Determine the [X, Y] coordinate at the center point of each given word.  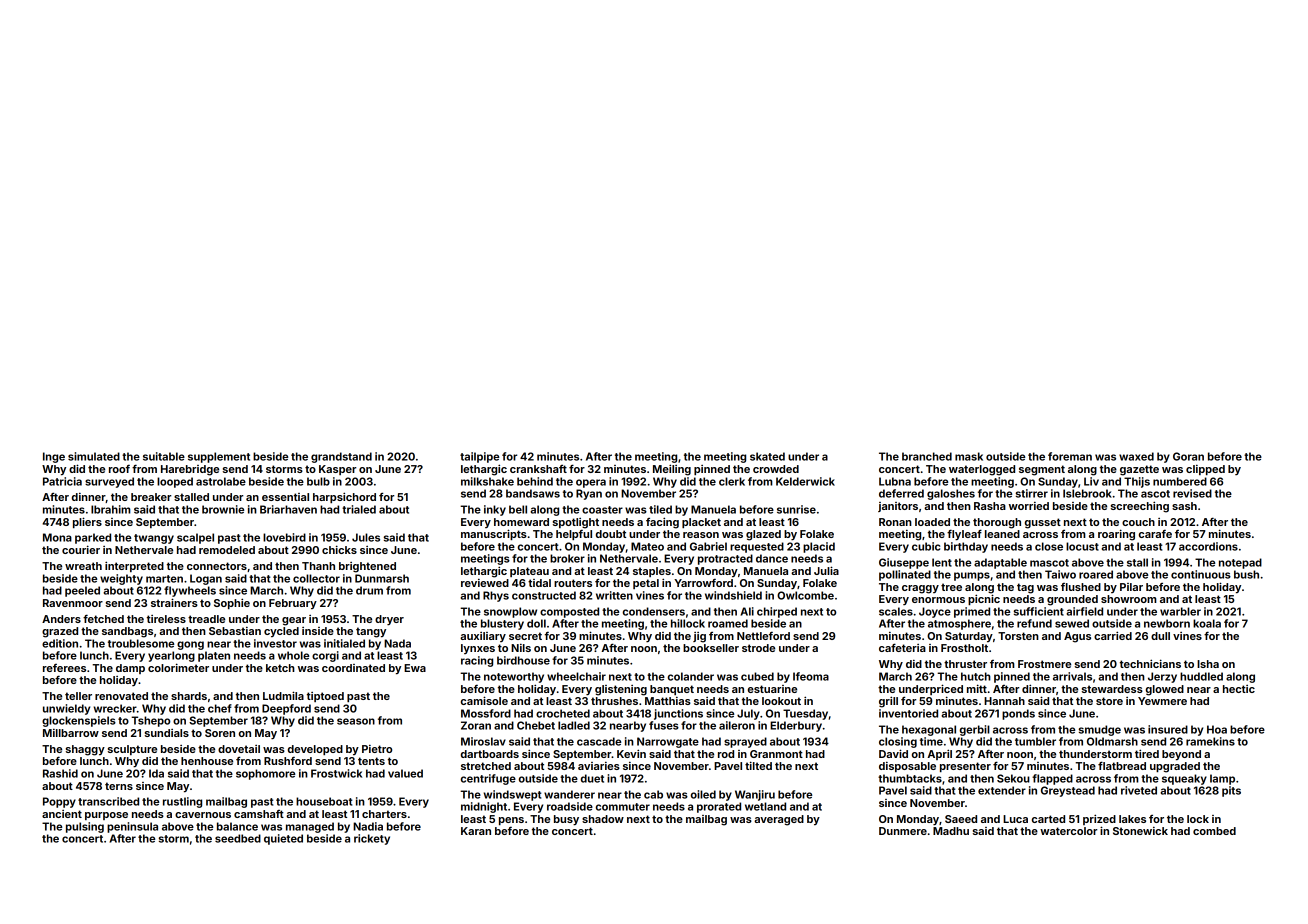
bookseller [711, 648]
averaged [779, 820]
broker [567, 558]
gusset [1043, 523]
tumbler [1035, 741]
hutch [976, 676]
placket [701, 523]
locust [1082, 546]
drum [369, 590]
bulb [318, 481]
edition [60, 643]
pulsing [85, 827]
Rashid [60, 773]
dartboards [490, 754]
